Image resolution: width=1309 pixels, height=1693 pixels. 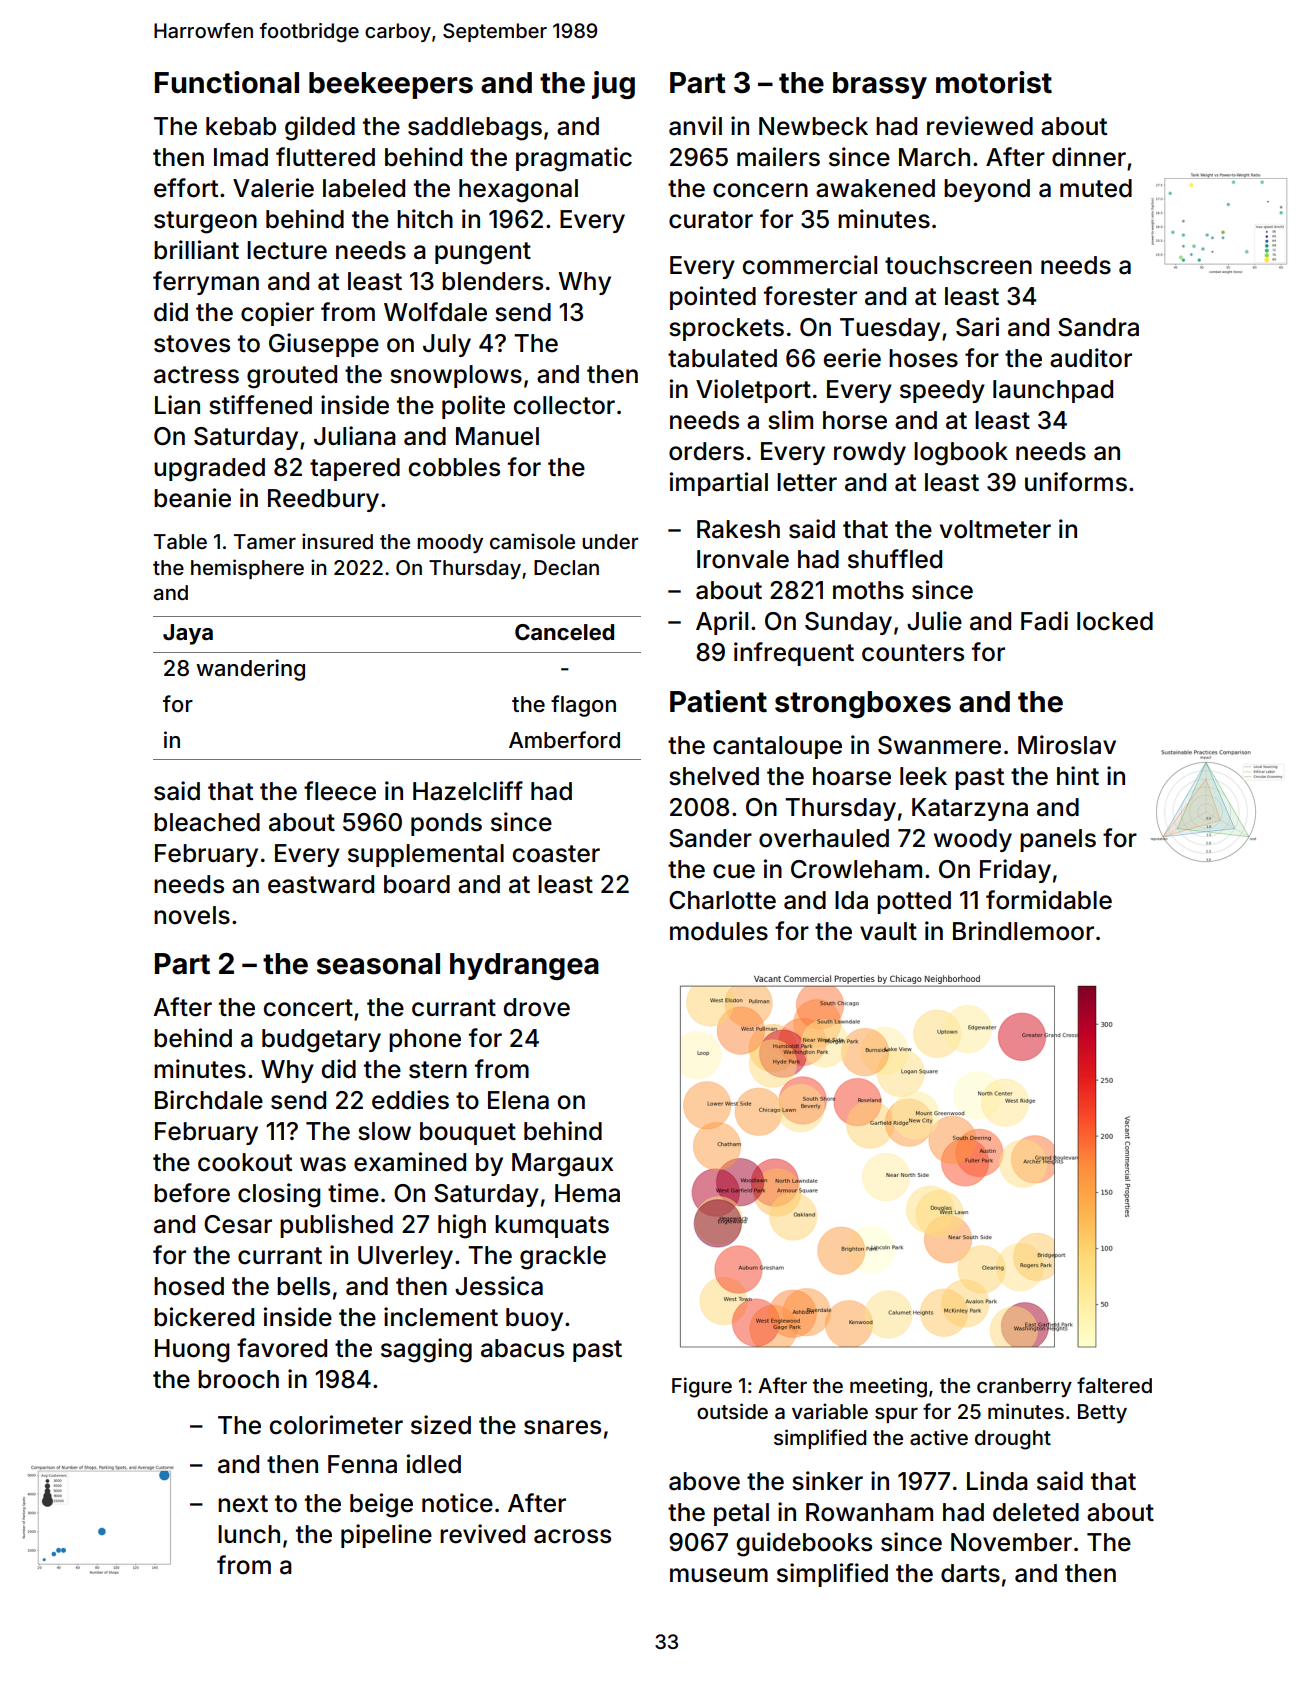 What do you see at coordinates (994, 82) in the screenshot?
I see `motorist` at bounding box center [994, 82].
